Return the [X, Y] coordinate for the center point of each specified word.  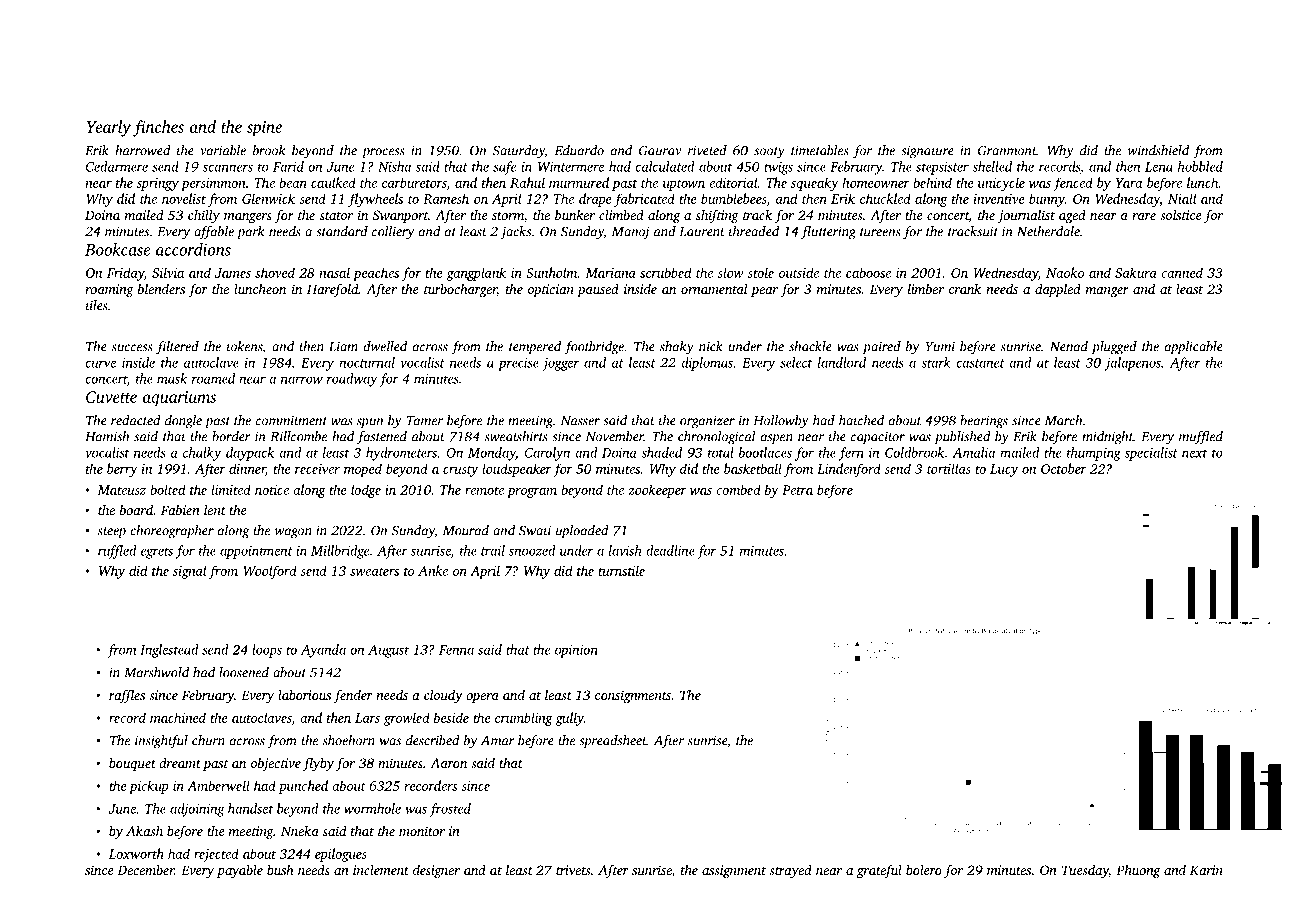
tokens [245, 347]
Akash [144, 831]
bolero [924, 870]
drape [595, 200]
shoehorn [349, 740]
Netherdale [1048, 231]
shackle [810, 346]
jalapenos [1133, 364]
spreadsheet [613, 742]
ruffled [117, 552]
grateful [879, 871]
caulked [333, 182]
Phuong [1138, 871]
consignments [633, 696]
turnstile [621, 570]
